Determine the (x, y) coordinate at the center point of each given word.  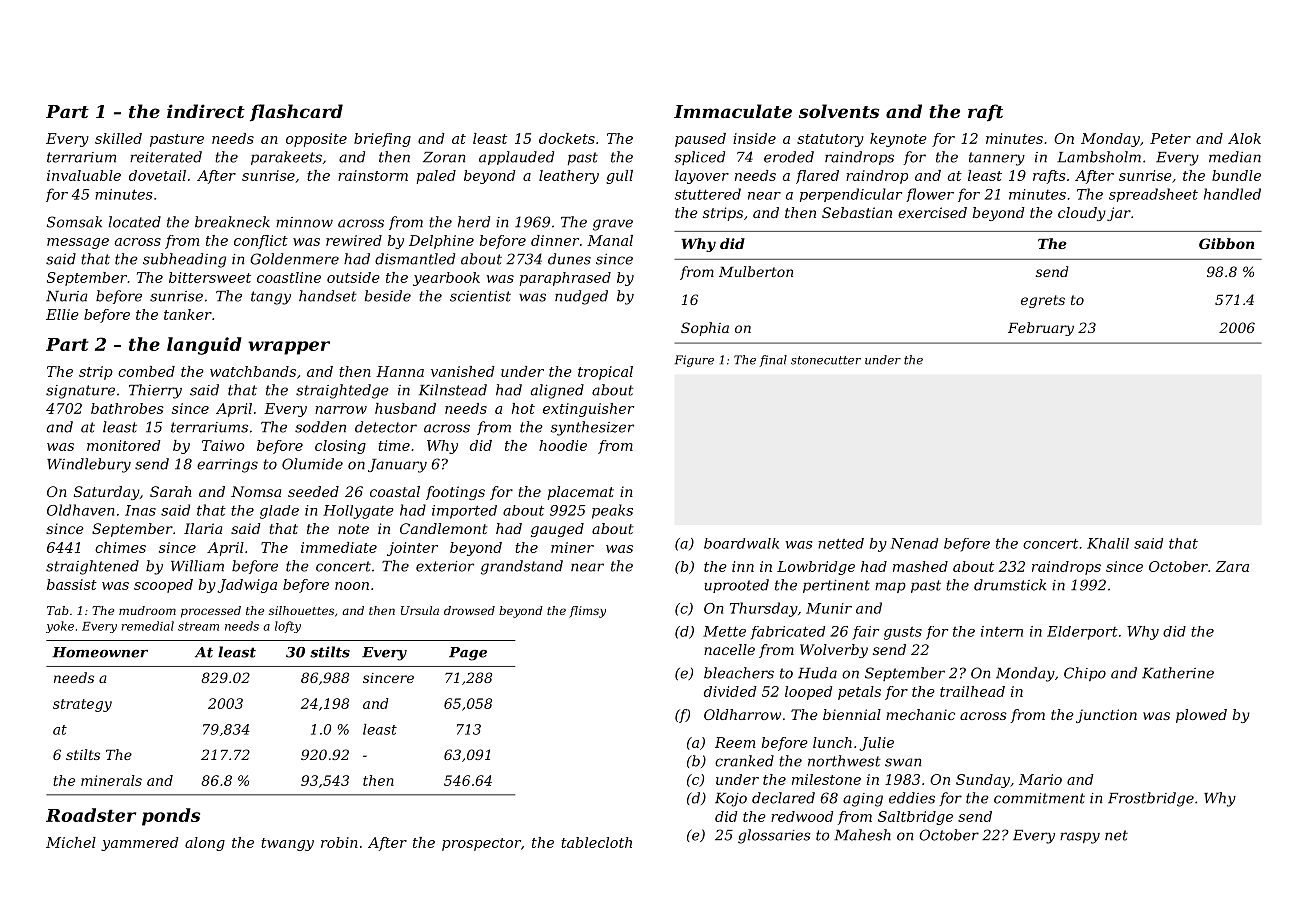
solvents (839, 111)
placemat (580, 493)
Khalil (1108, 543)
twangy (287, 844)
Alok (1244, 138)
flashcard (296, 113)
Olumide (312, 464)
